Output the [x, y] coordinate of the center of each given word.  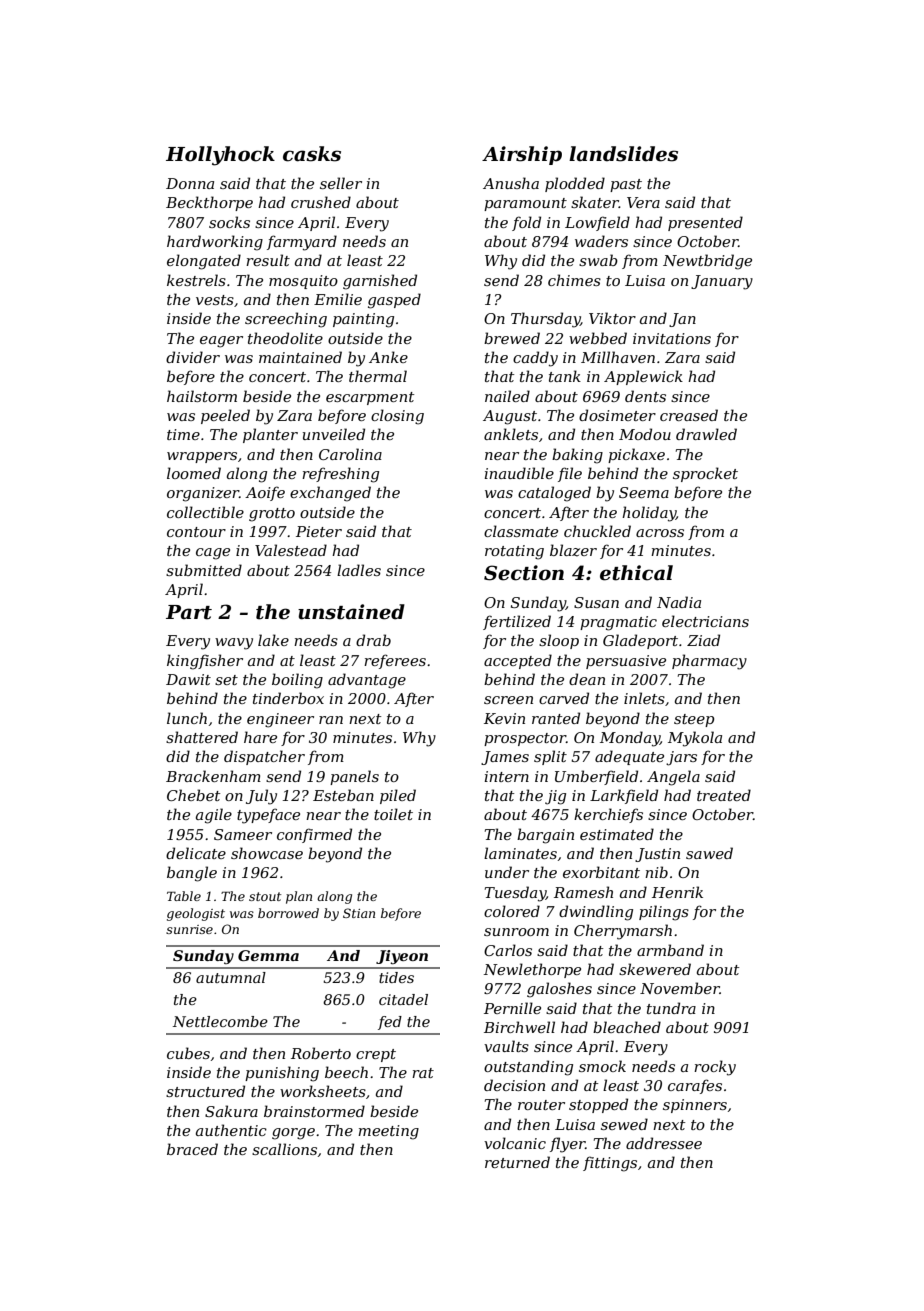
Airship [522, 155]
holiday [649, 514]
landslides [623, 154]
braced [192, 1149]
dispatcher [264, 757]
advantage [367, 681]
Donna [190, 183]
